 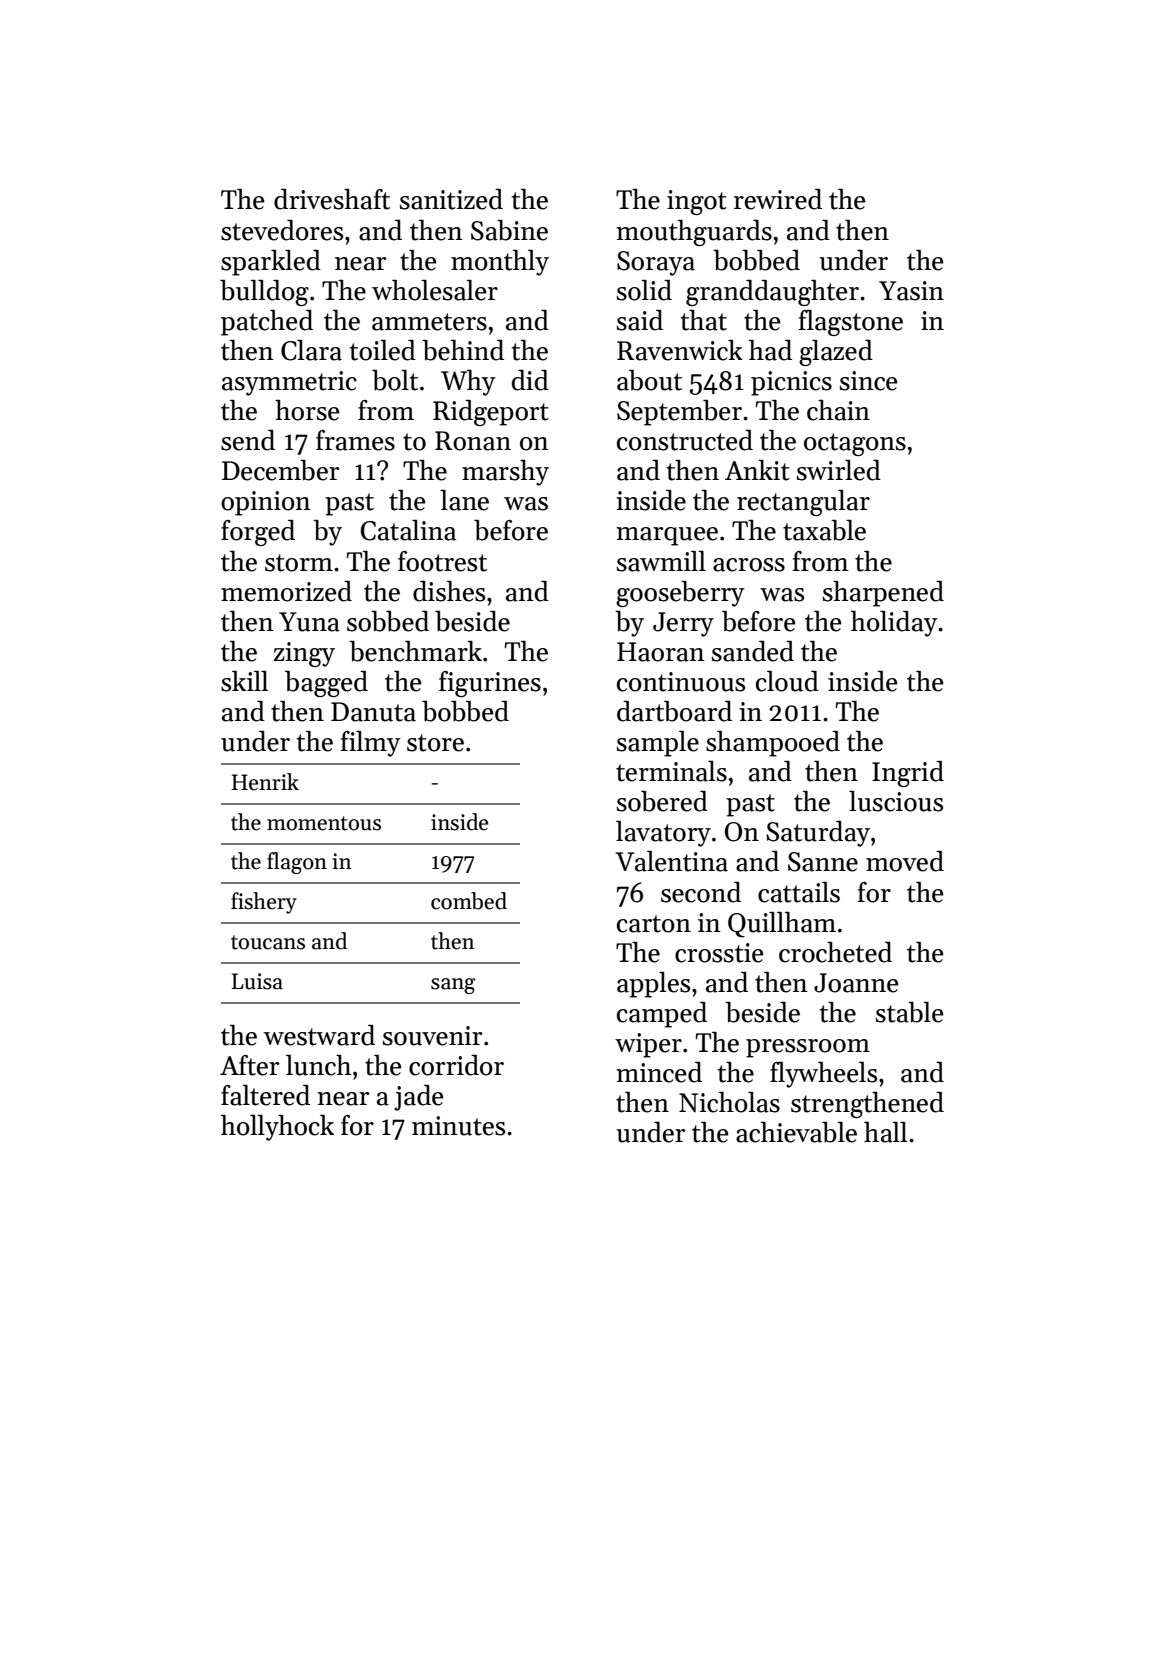 I want to click on After, so click(x=249, y=1065).
